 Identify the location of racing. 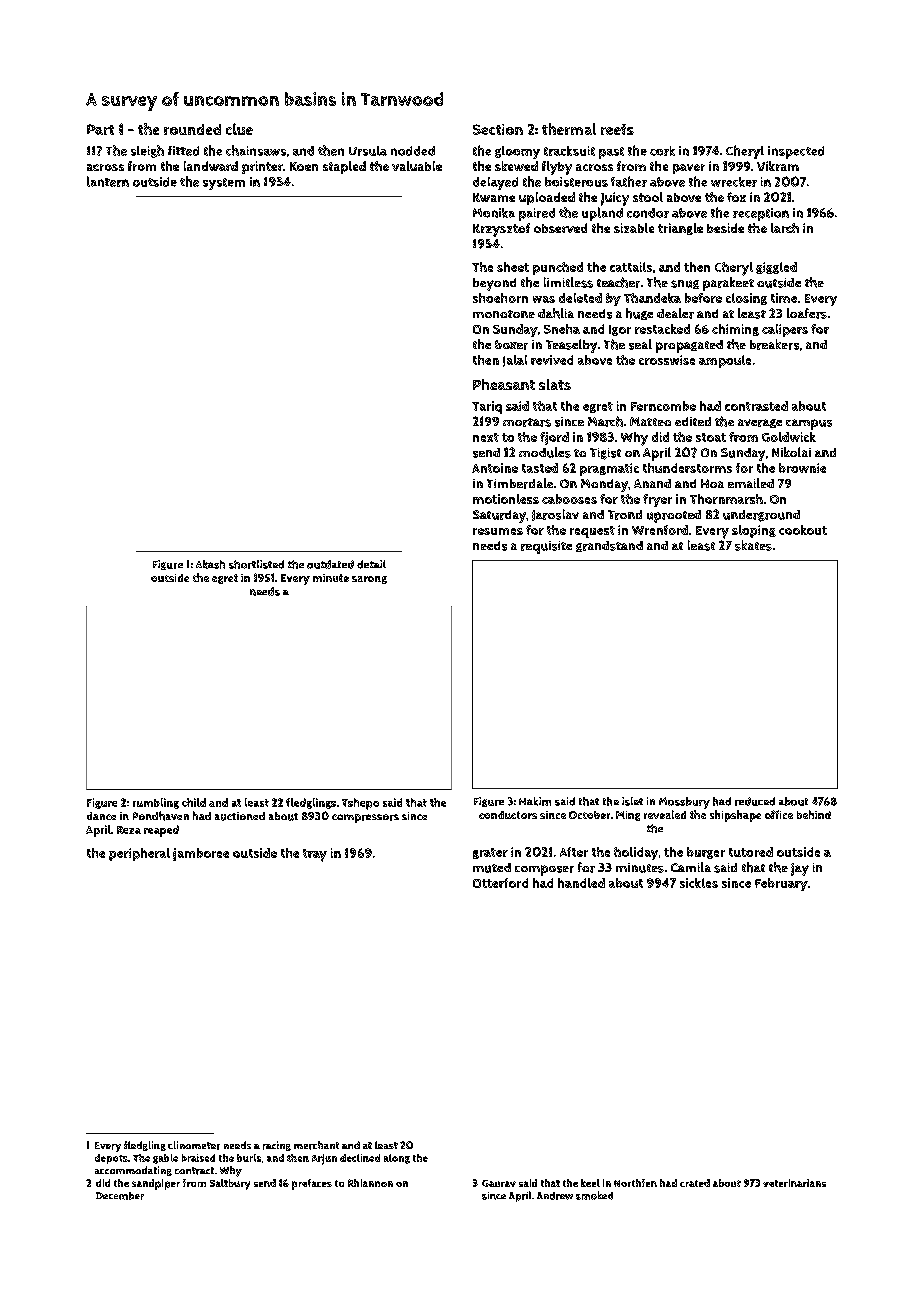
(277, 1146).
